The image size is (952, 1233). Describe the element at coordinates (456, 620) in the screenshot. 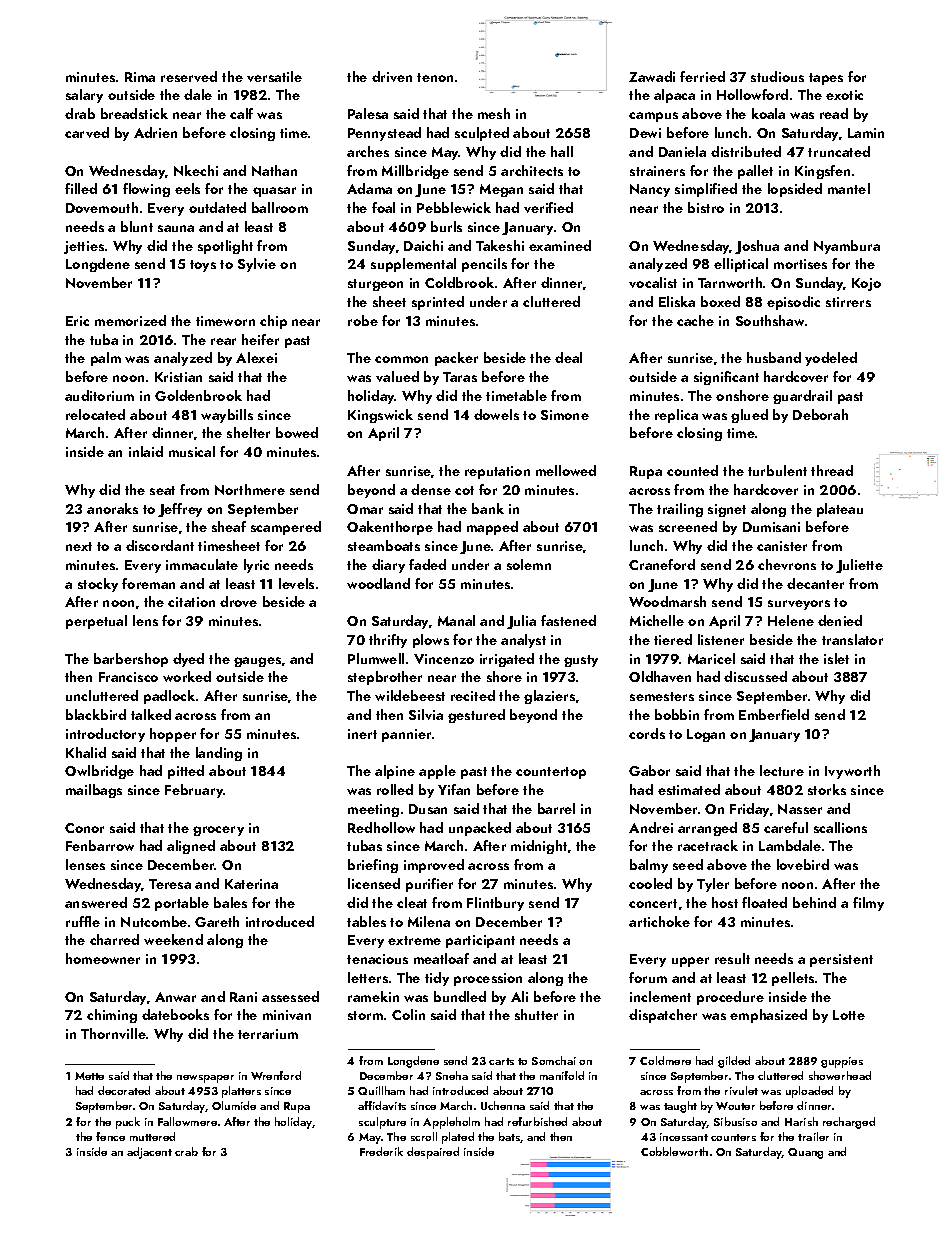

I see `Manal` at that location.
